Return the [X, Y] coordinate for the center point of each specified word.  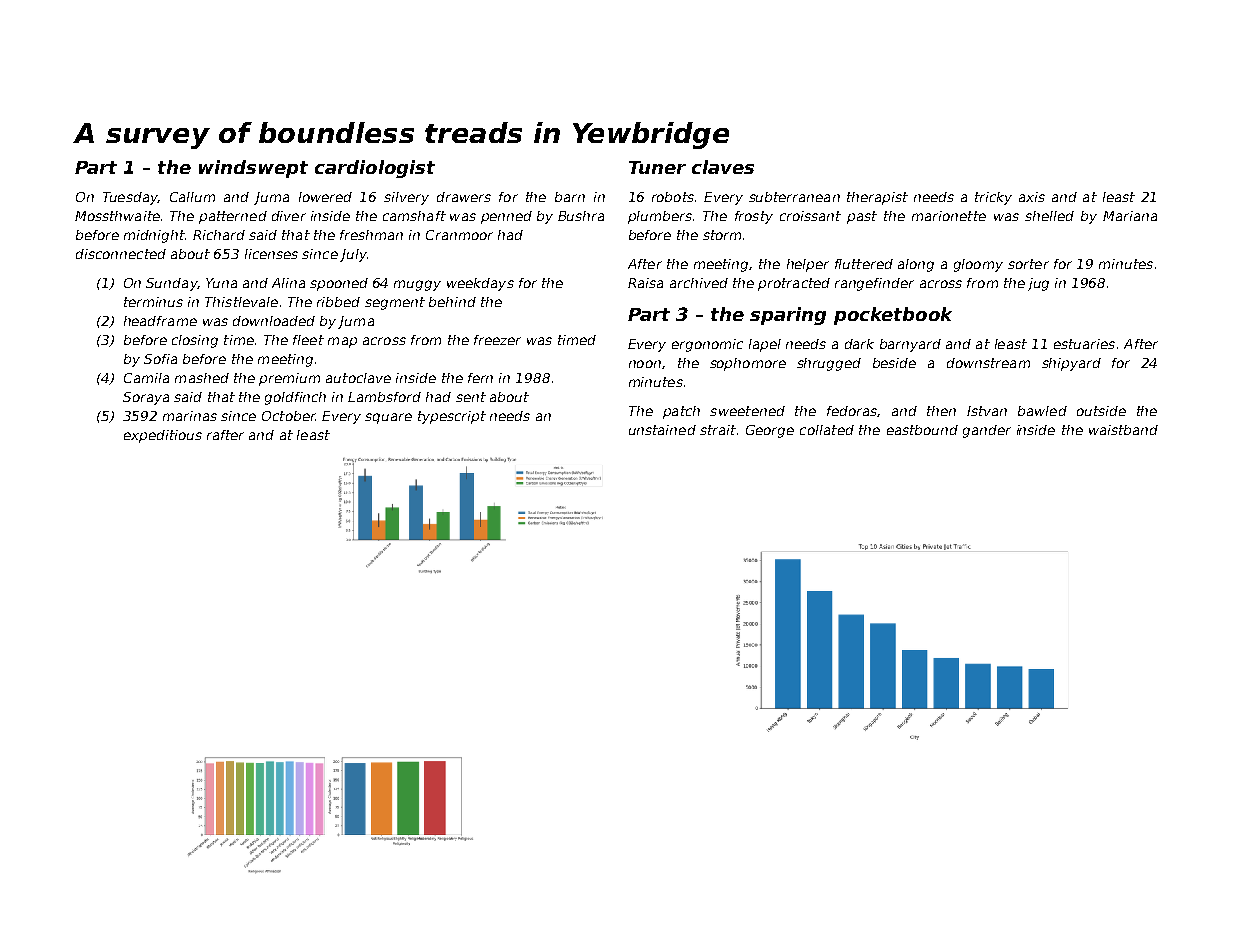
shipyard [1071, 364]
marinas [190, 416]
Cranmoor [459, 235]
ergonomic [707, 345]
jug [1038, 284]
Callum [192, 197]
